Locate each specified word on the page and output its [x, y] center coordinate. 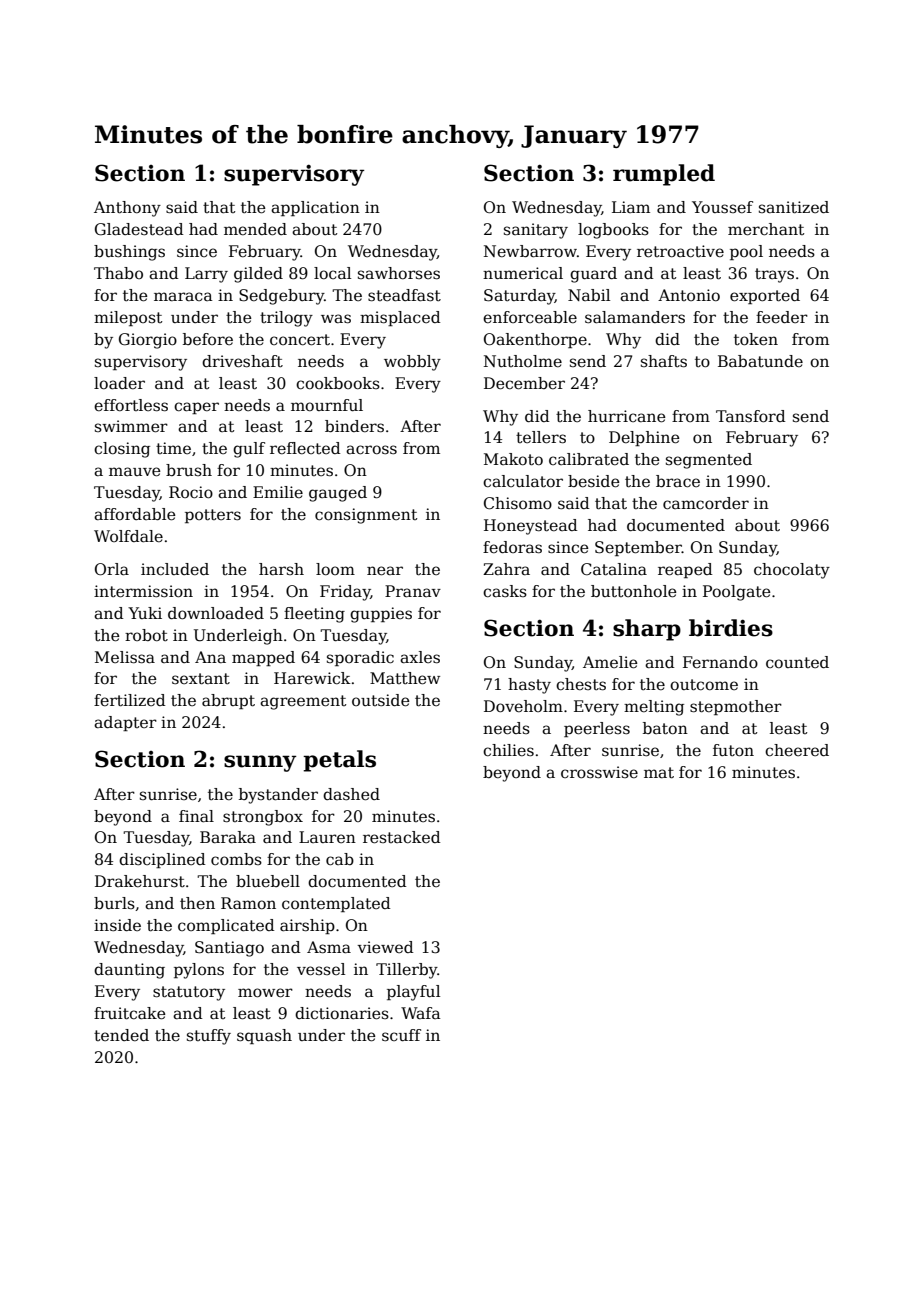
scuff [401, 1035]
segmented [709, 461]
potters [213, 516]
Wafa [421, 1013]
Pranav [413, 591]
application [315, 208]
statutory [189, 993]
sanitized [794, 207]
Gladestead [139, 229]
